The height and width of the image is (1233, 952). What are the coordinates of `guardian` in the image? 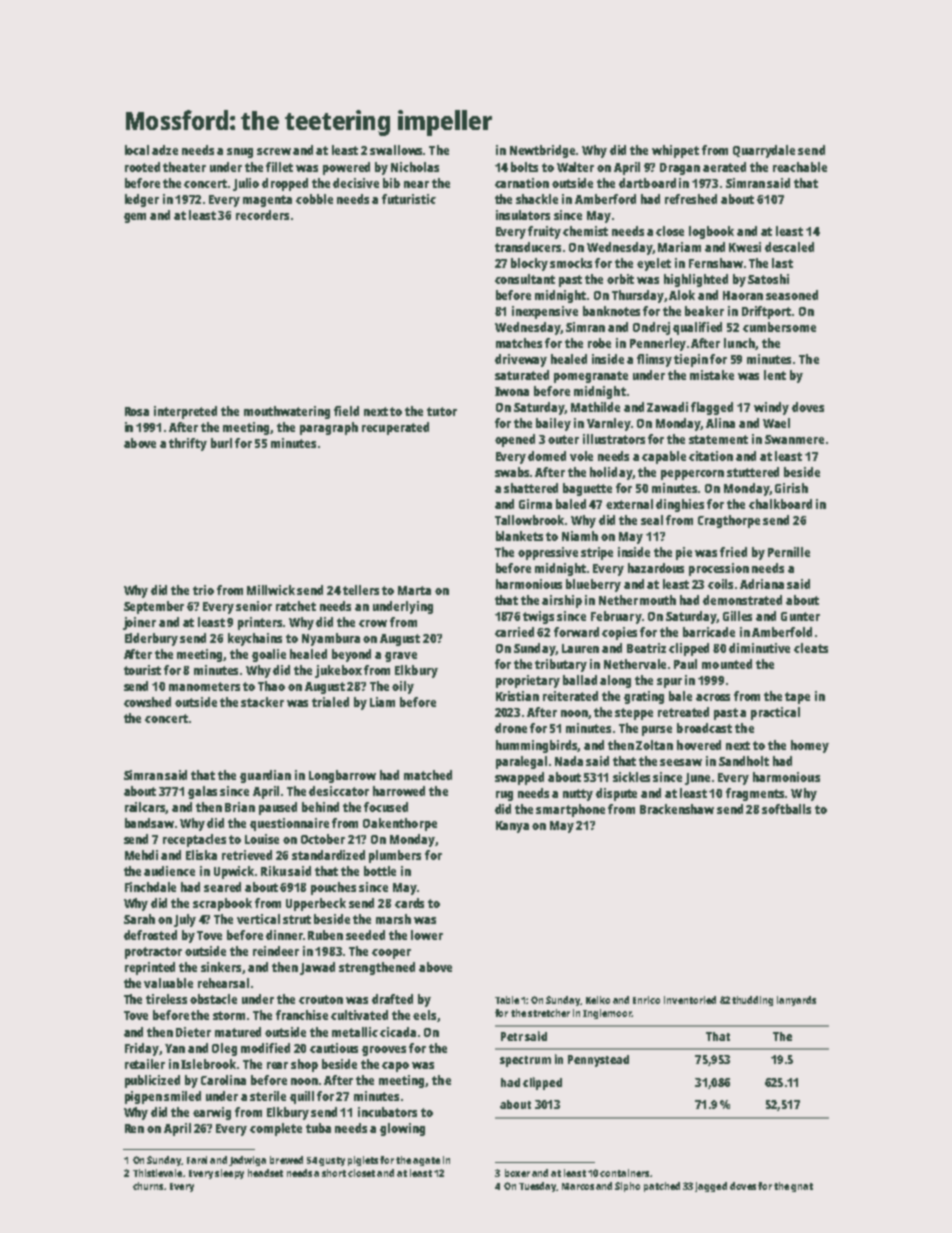 It's located at (265, 776).
